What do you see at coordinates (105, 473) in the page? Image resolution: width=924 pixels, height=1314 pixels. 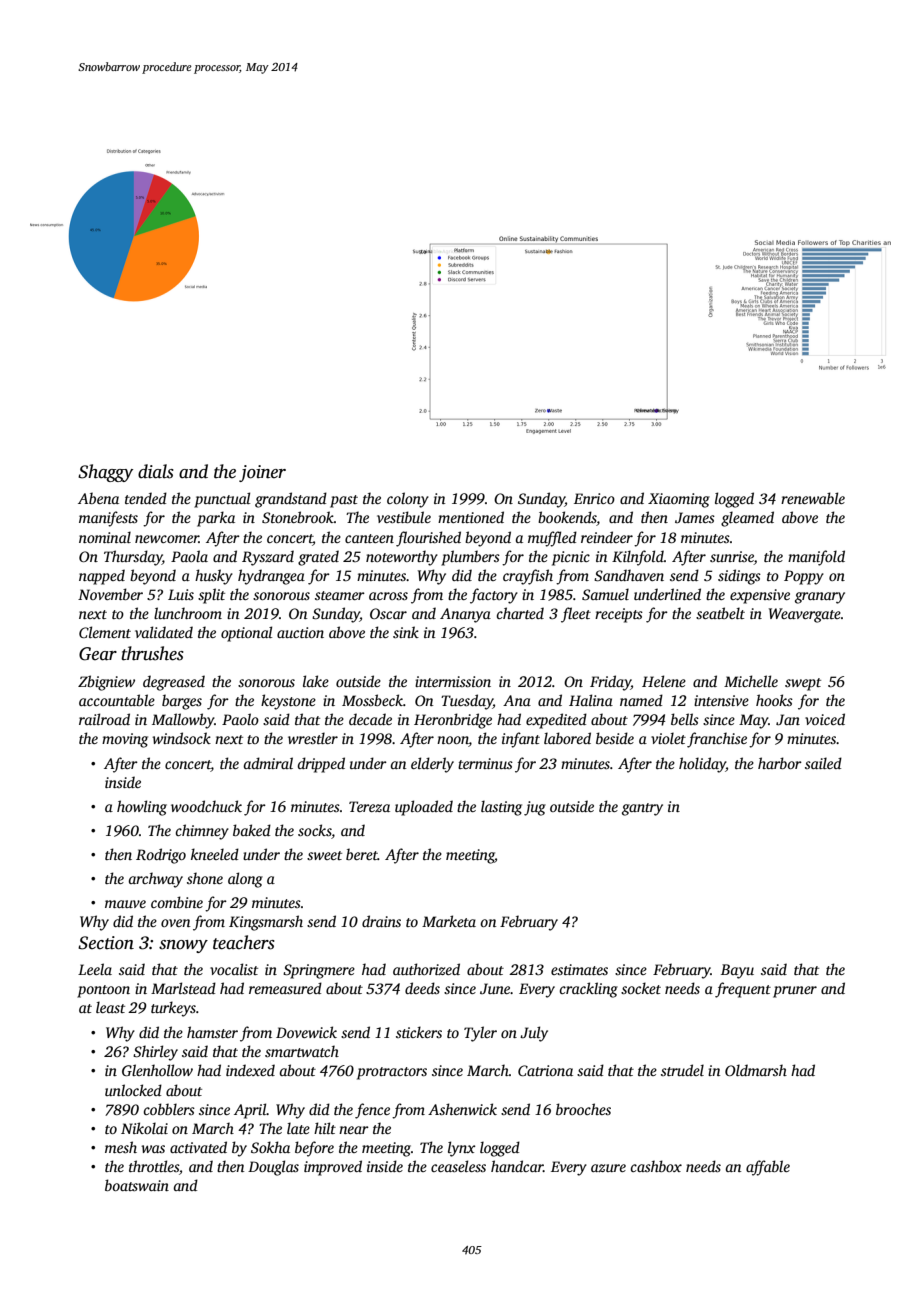 I see `Shaggy` at bounding box center [105, 473].
